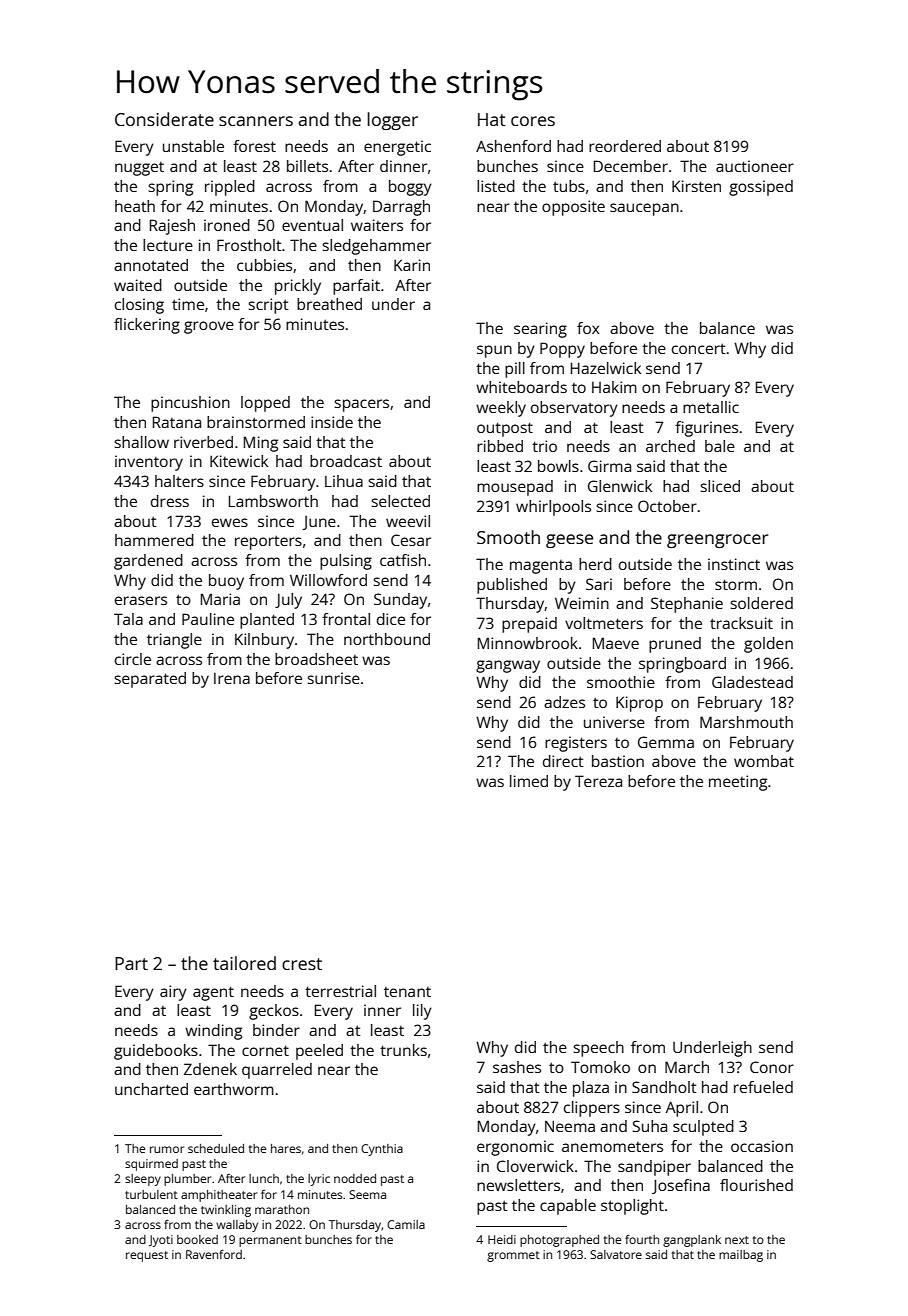 This image has width=908, height=1316. What do you see at coordinates (741, 1256) in the image?
I see `mailbag` at bounding box center [741, 1256].
